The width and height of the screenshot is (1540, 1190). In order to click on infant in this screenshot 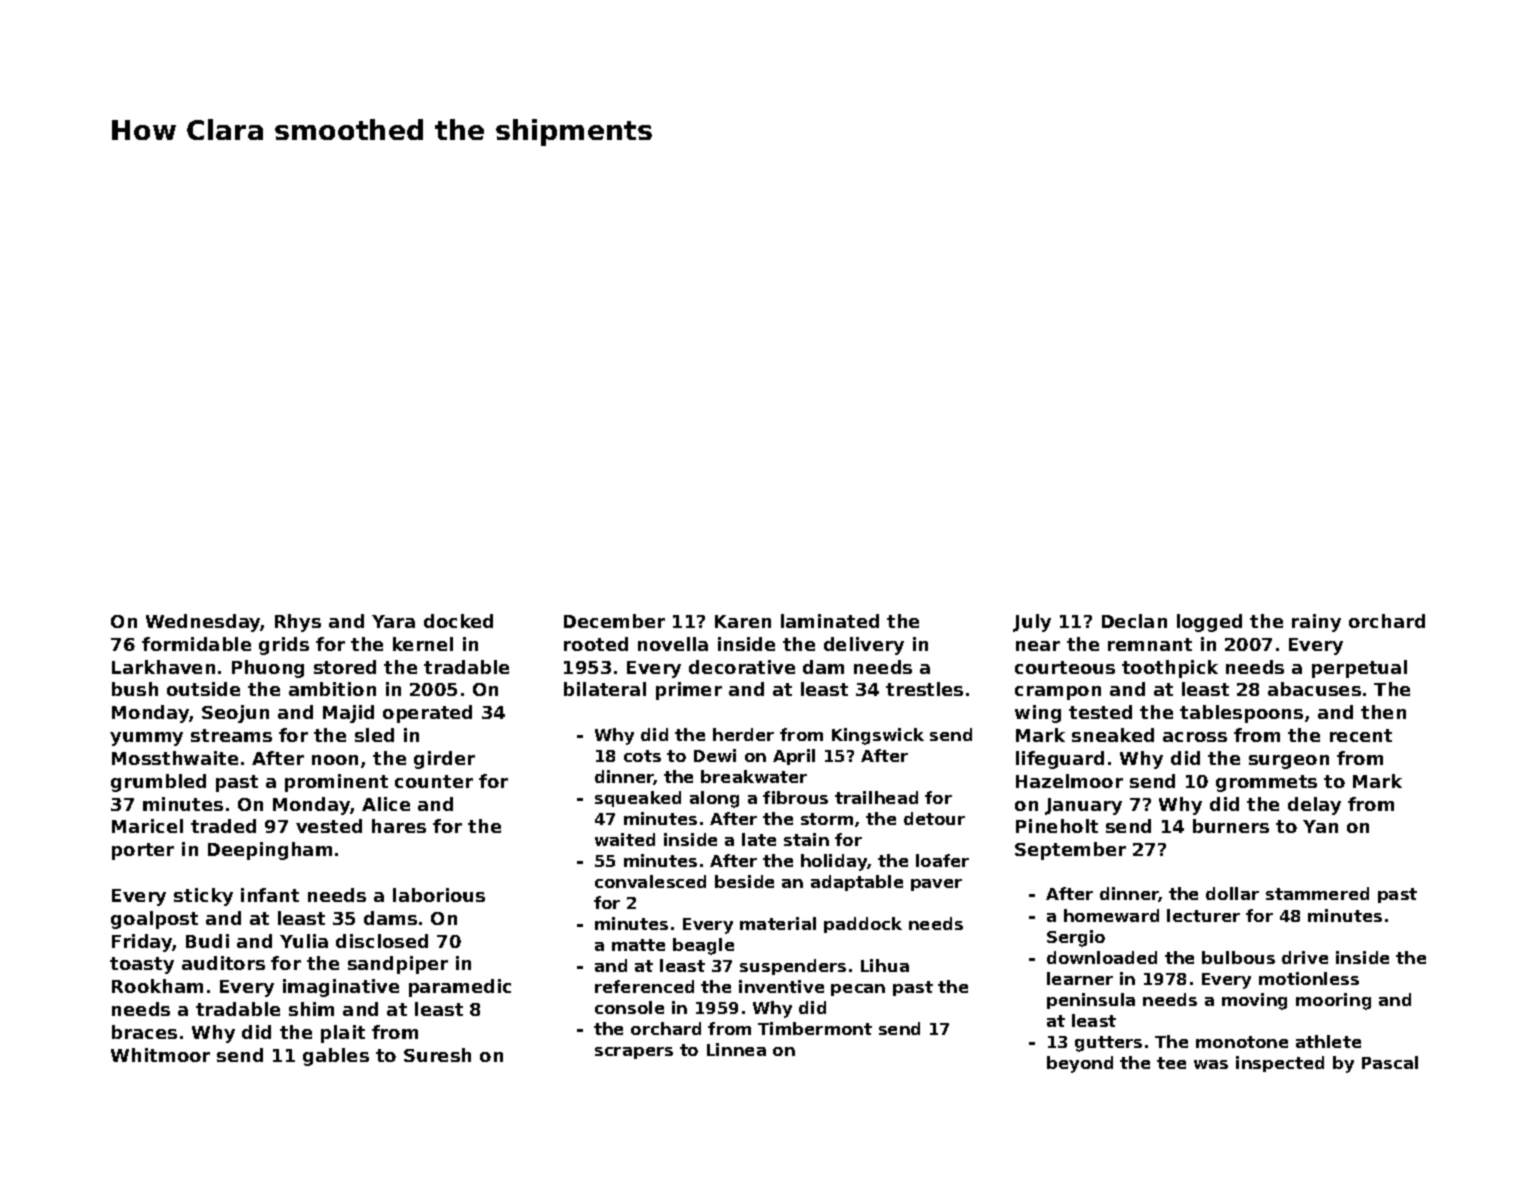, I will do `click(270, 895)`.
